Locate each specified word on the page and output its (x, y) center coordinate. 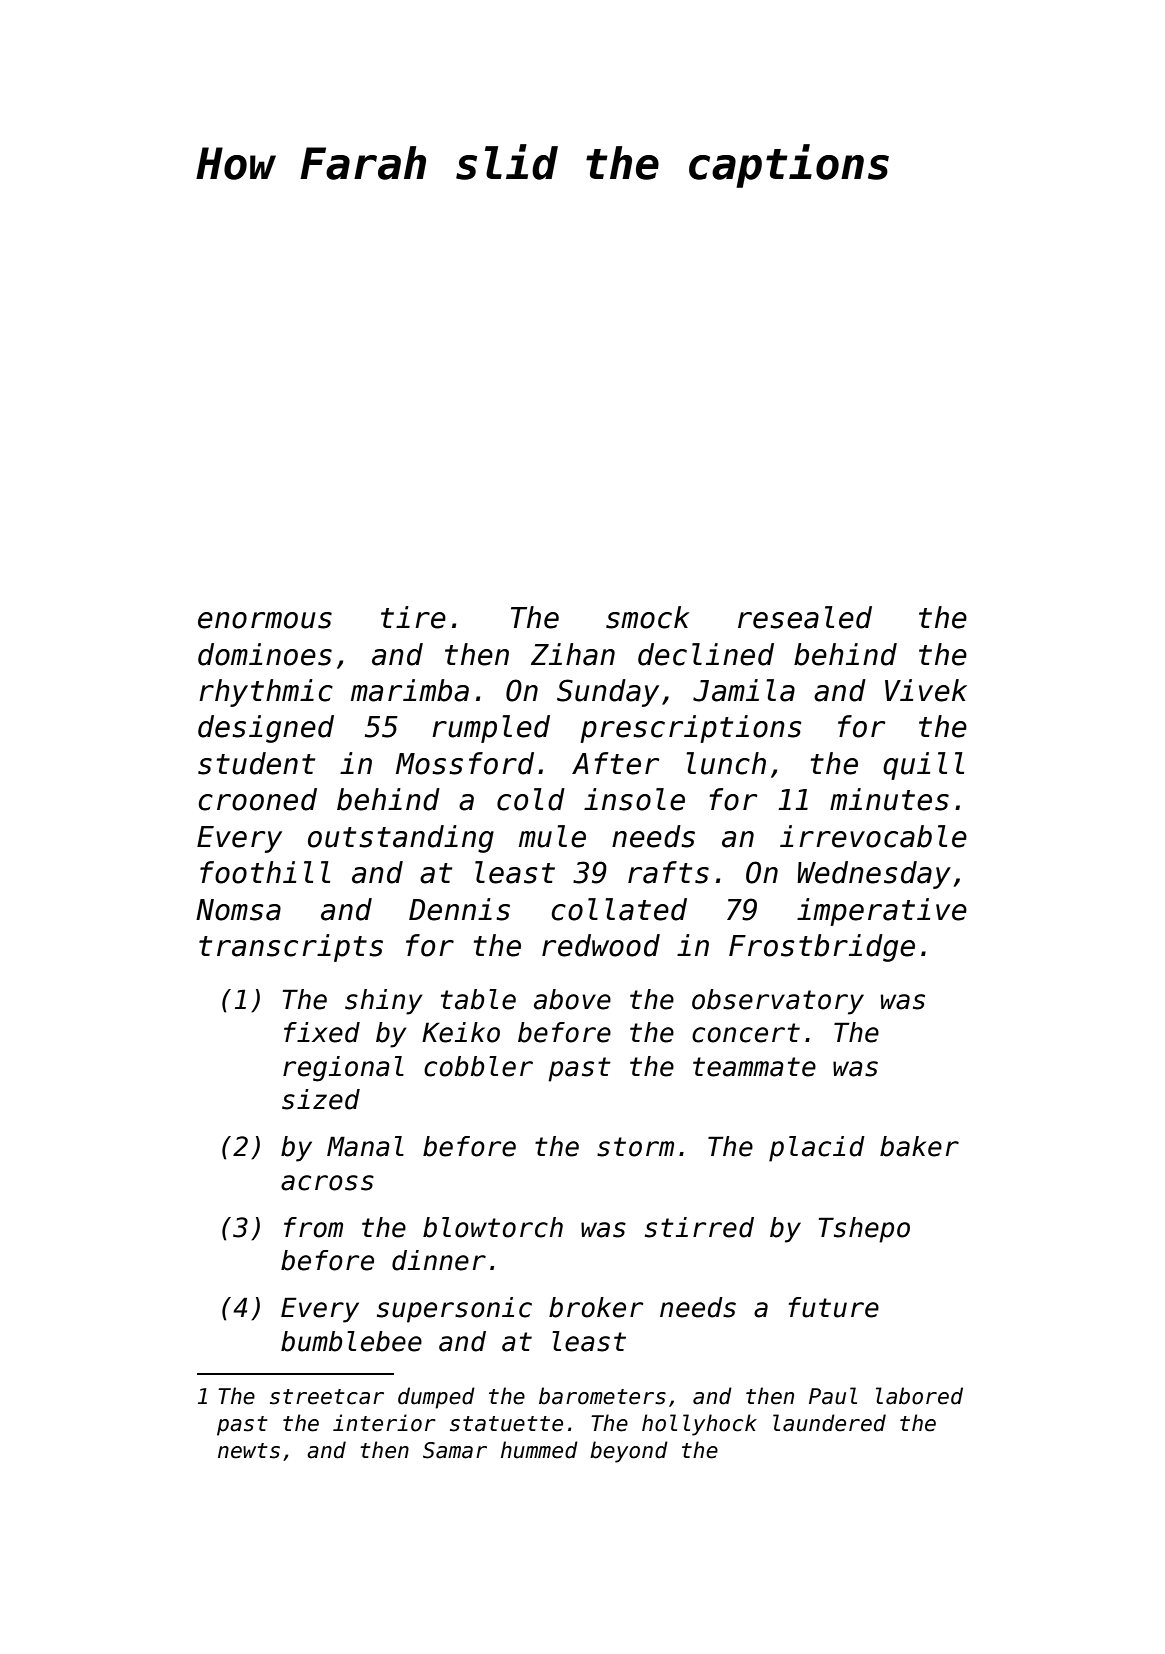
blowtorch (493, 1227)
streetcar (327, 1397)
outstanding (401, 839)
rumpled (491, 729)
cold (531, 799)
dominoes (265, 654)
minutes (889, 799)
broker (596, 1307)
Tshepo (864, 1230)
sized (321, 1099)
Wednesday (874, 875)
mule (552, 836)
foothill (265, 872)
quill (923, 766)
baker (919, 1146)
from (313, 1227)
